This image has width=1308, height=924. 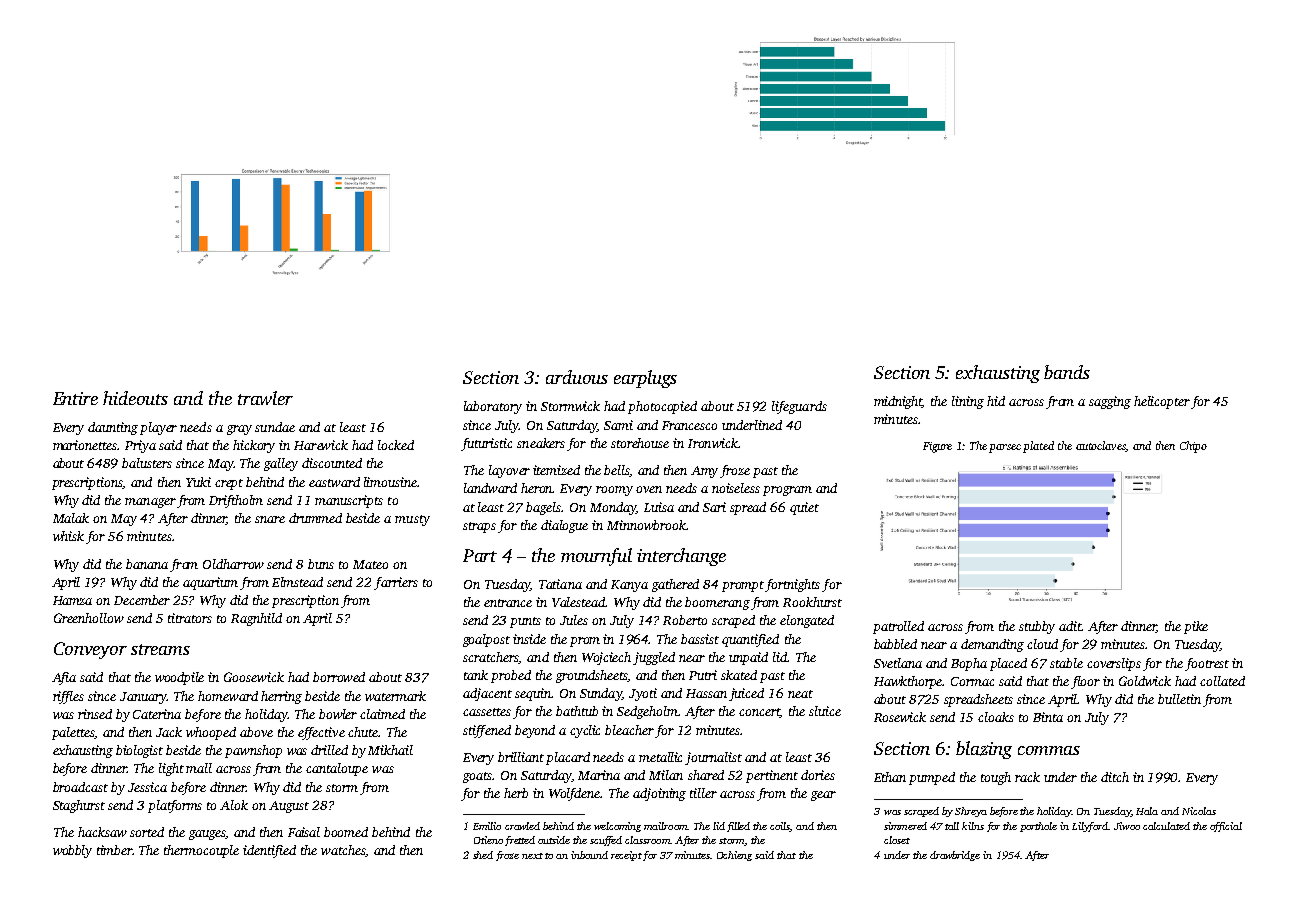 I want to click on Chipo, so click(x=1193, y=447).
